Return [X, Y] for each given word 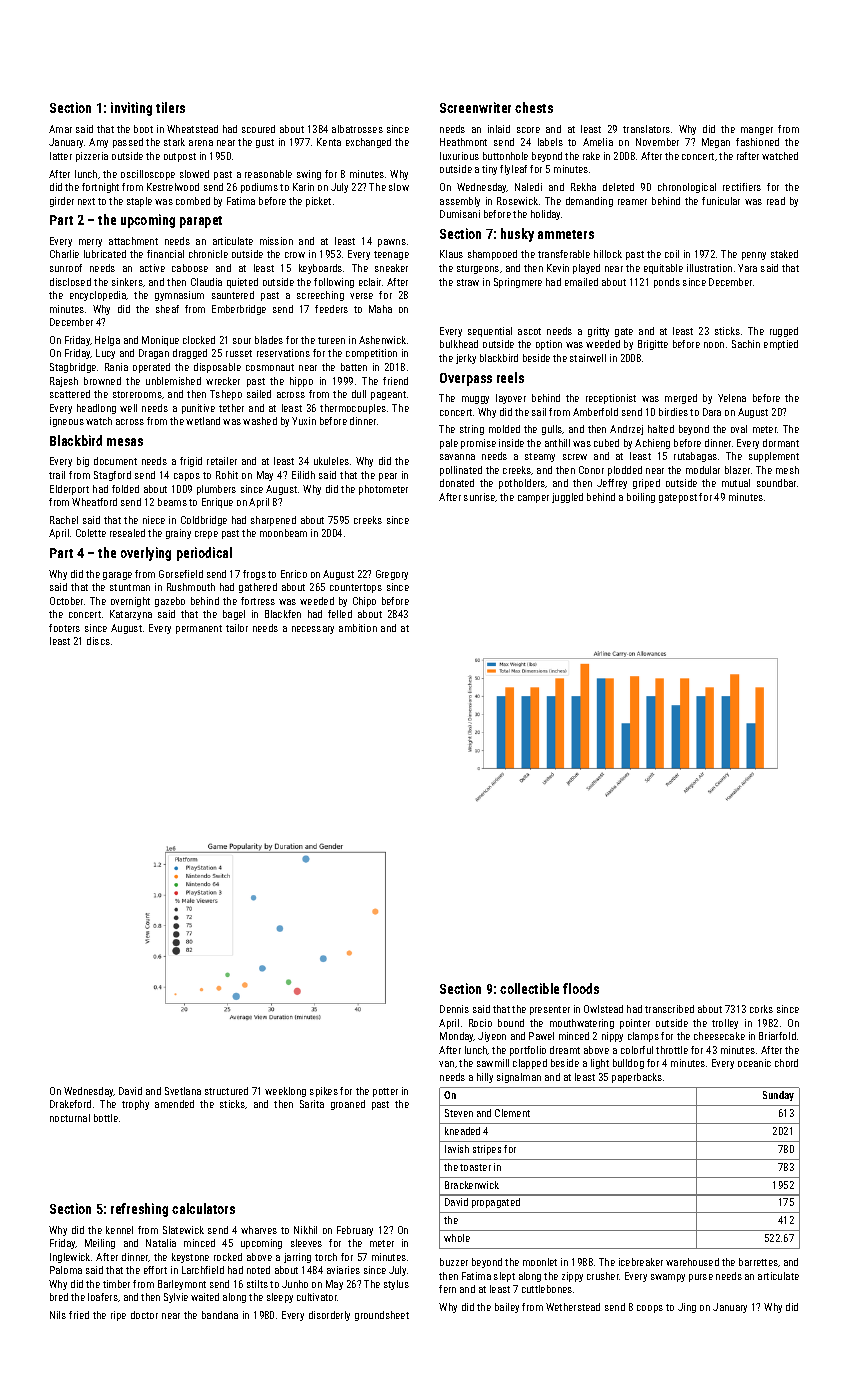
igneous [67, 422]
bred [59, 1297]
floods [581, 988]
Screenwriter [475, 107]
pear [388, 477]
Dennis [454, 1009]
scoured [258, 129]
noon [714, 345]
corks [761, 1009]
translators [646, 129]
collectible [529, 988]
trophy [135, 1105]
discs [98, 641]
